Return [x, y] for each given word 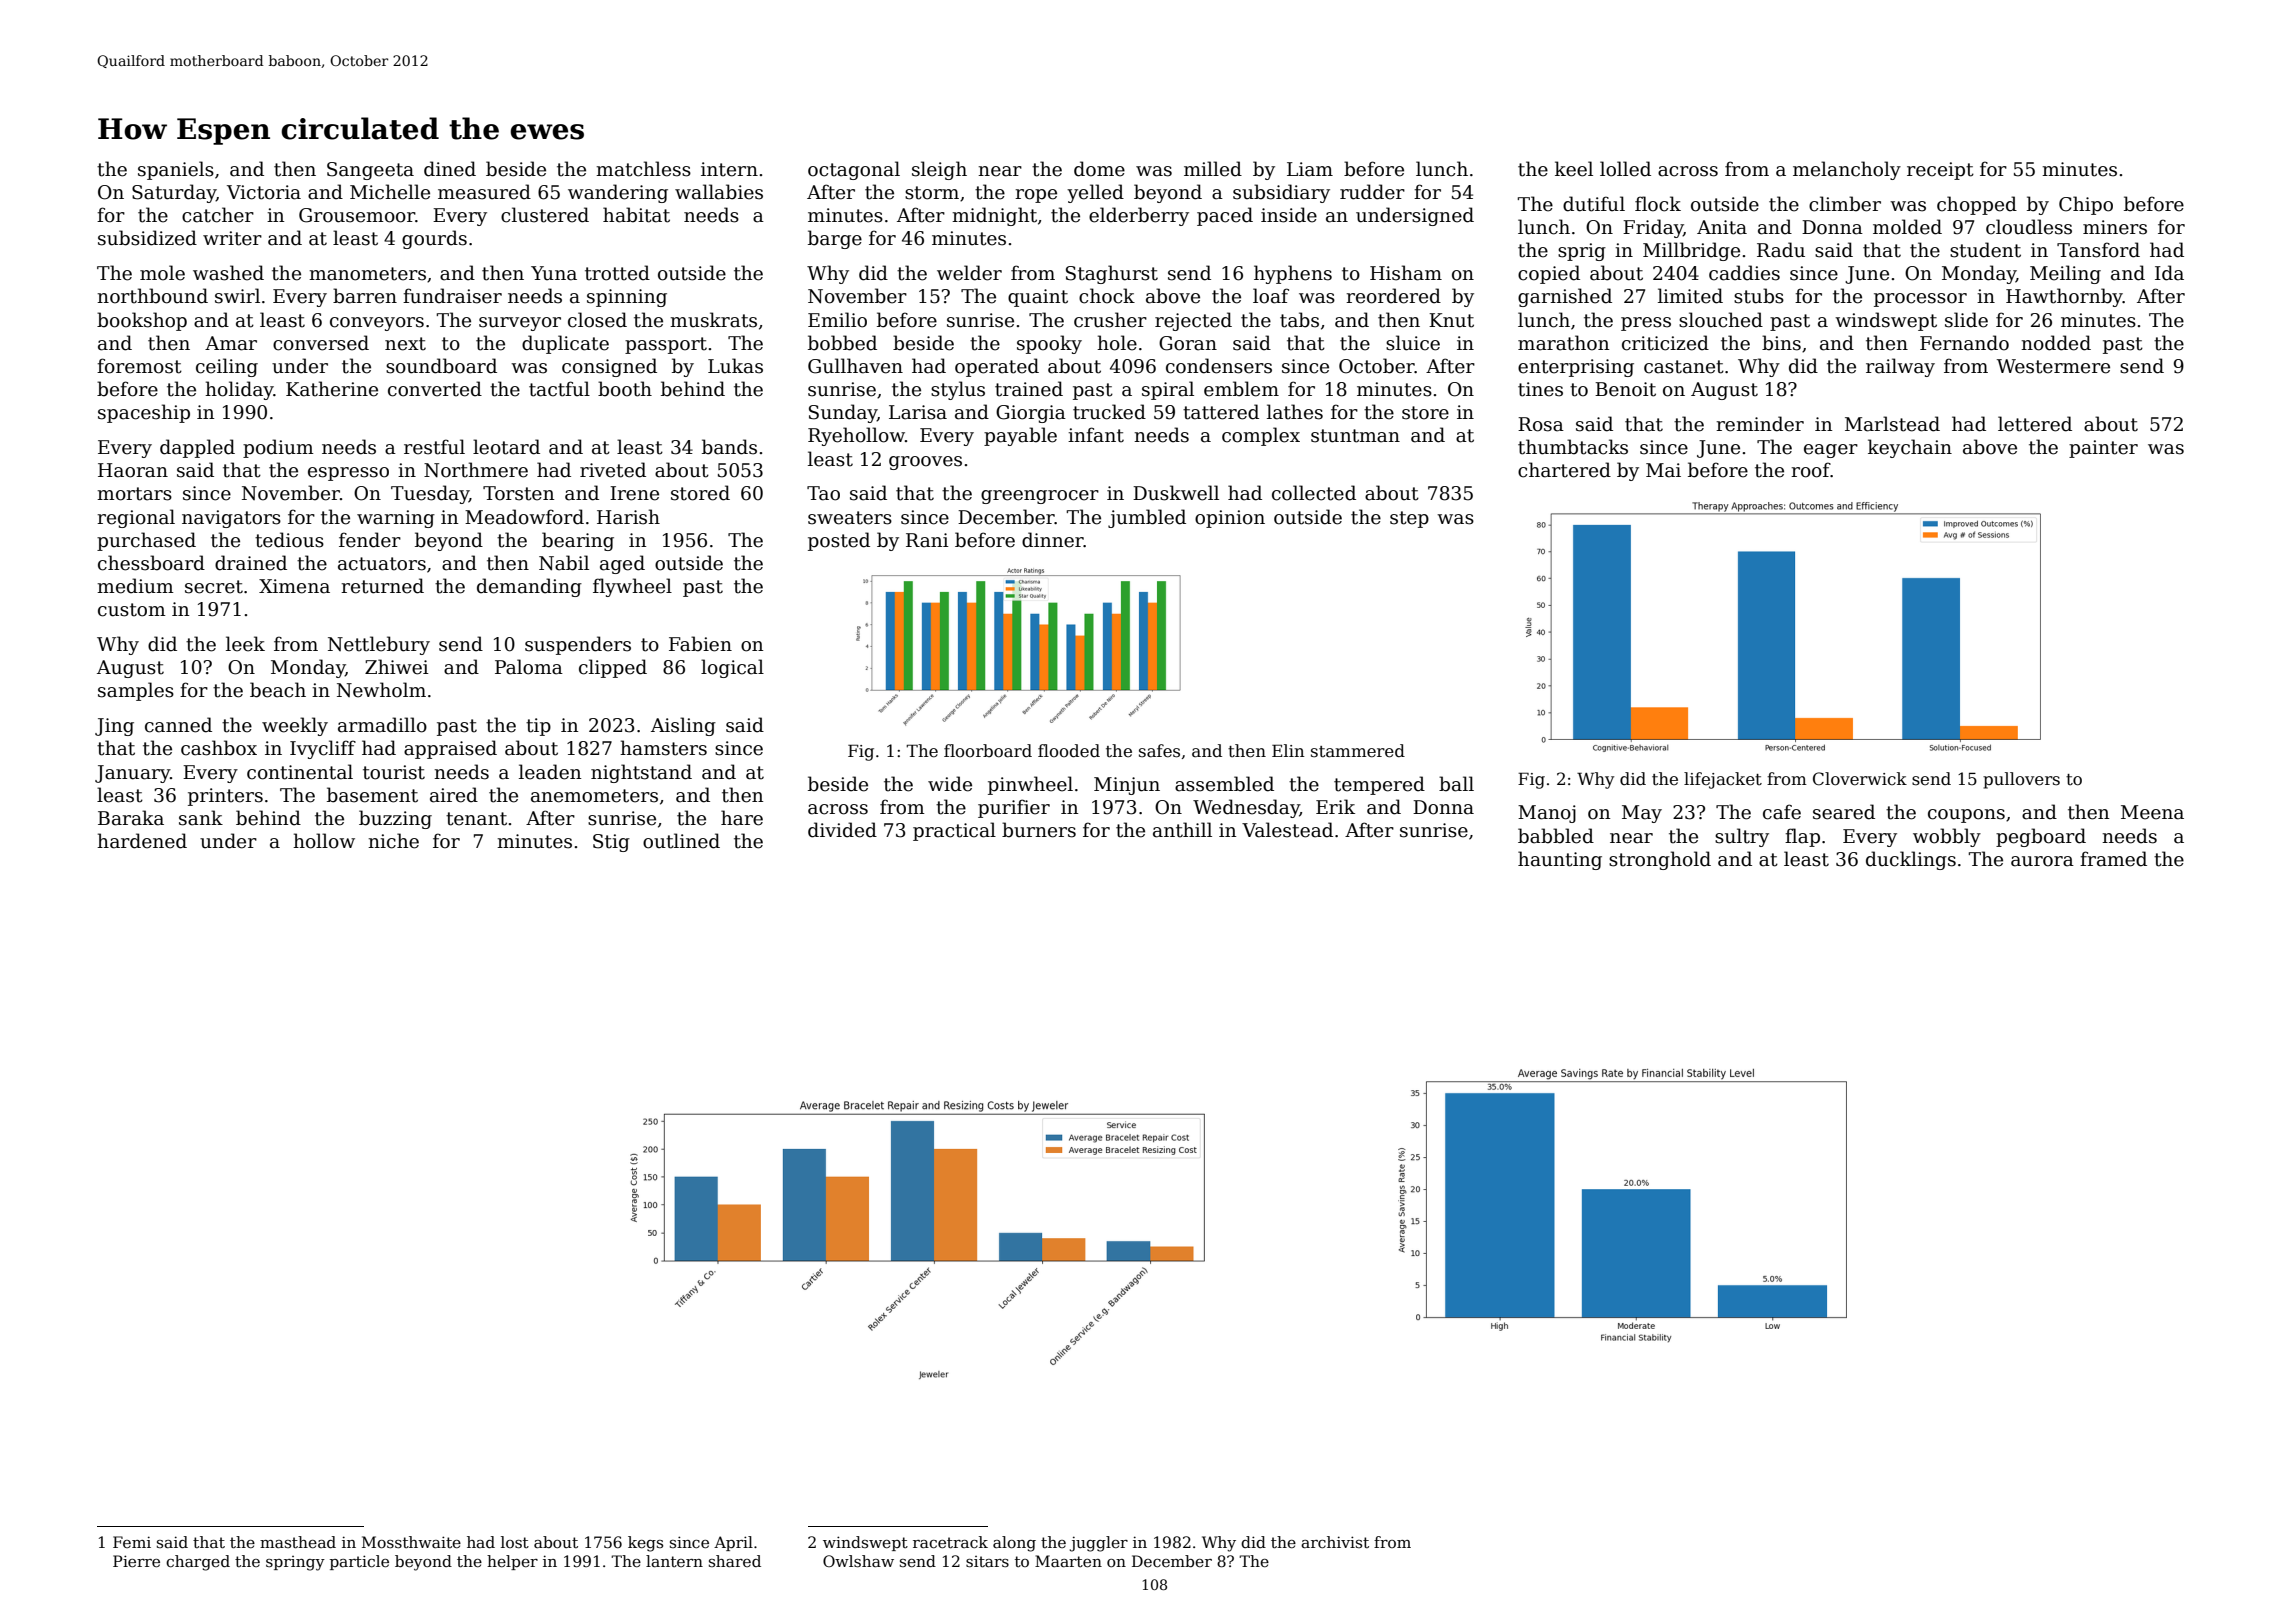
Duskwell [1176, 493]
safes [1159, 751]
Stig [611, 843]
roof [1811, 470]
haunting [1560, 860]
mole [162, 273]
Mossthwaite [411, 1542]
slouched [1721, 320]
